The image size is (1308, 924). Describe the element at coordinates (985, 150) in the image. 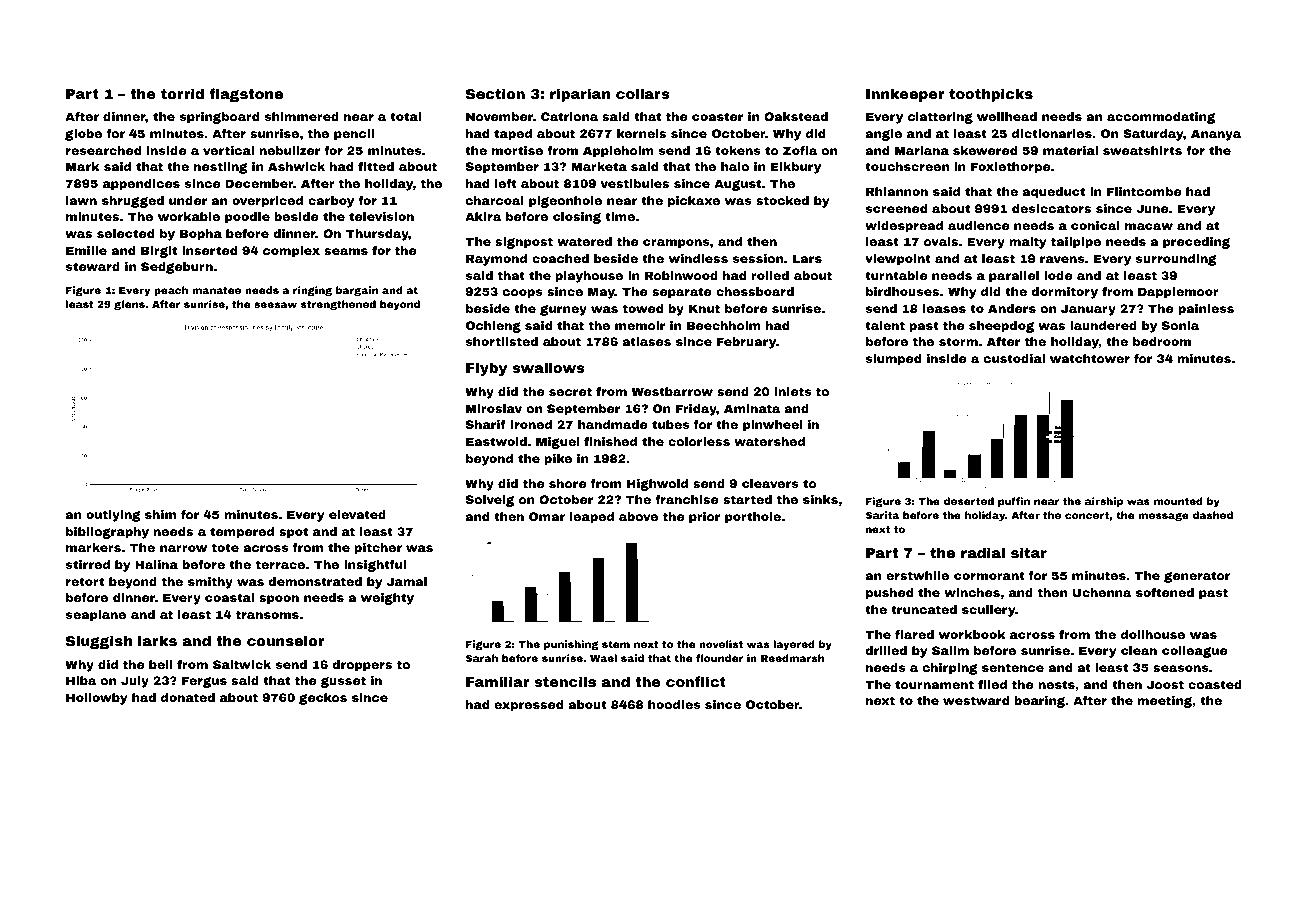

I see `skewered` at that location.
